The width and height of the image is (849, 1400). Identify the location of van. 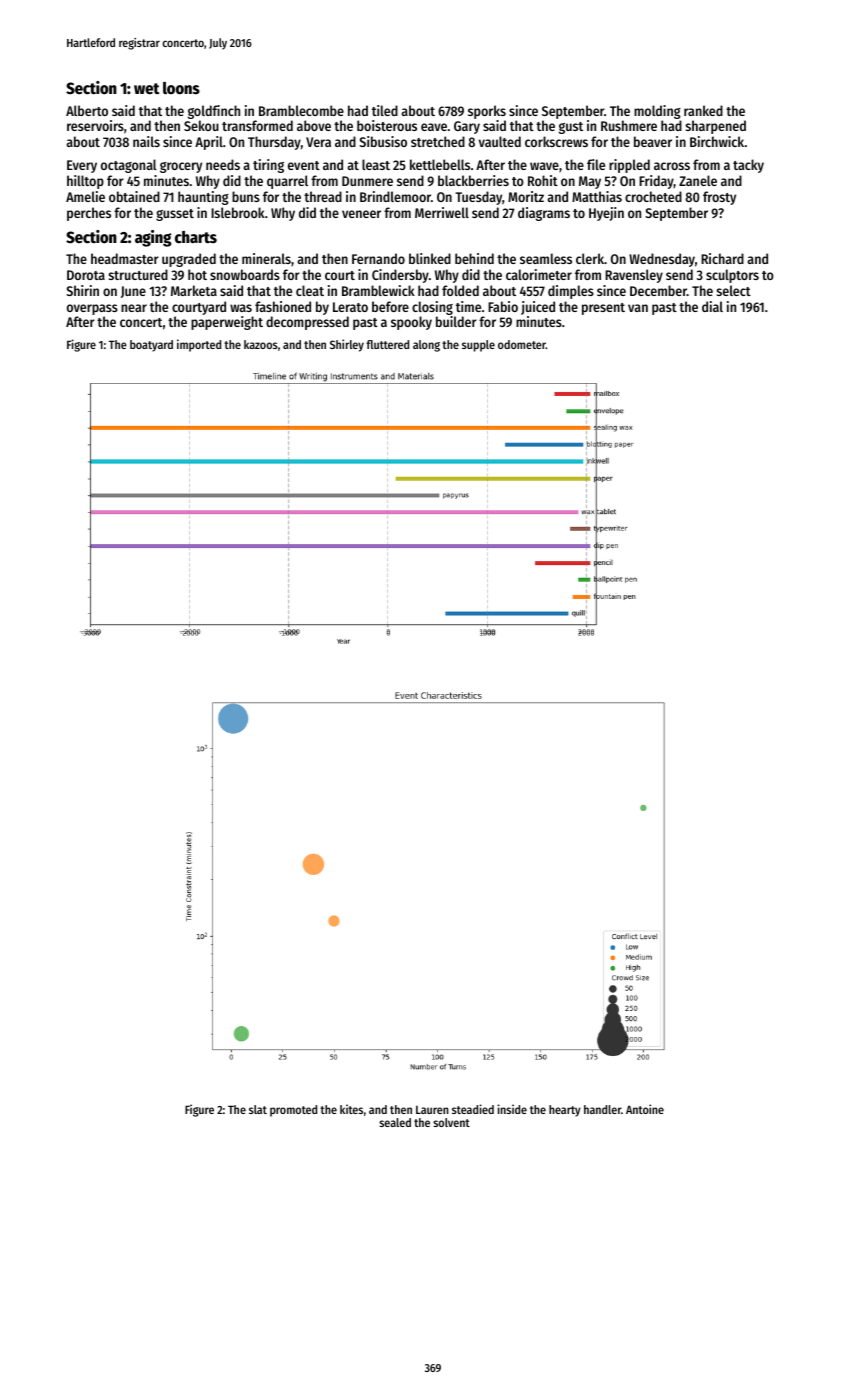
(638, 308).
